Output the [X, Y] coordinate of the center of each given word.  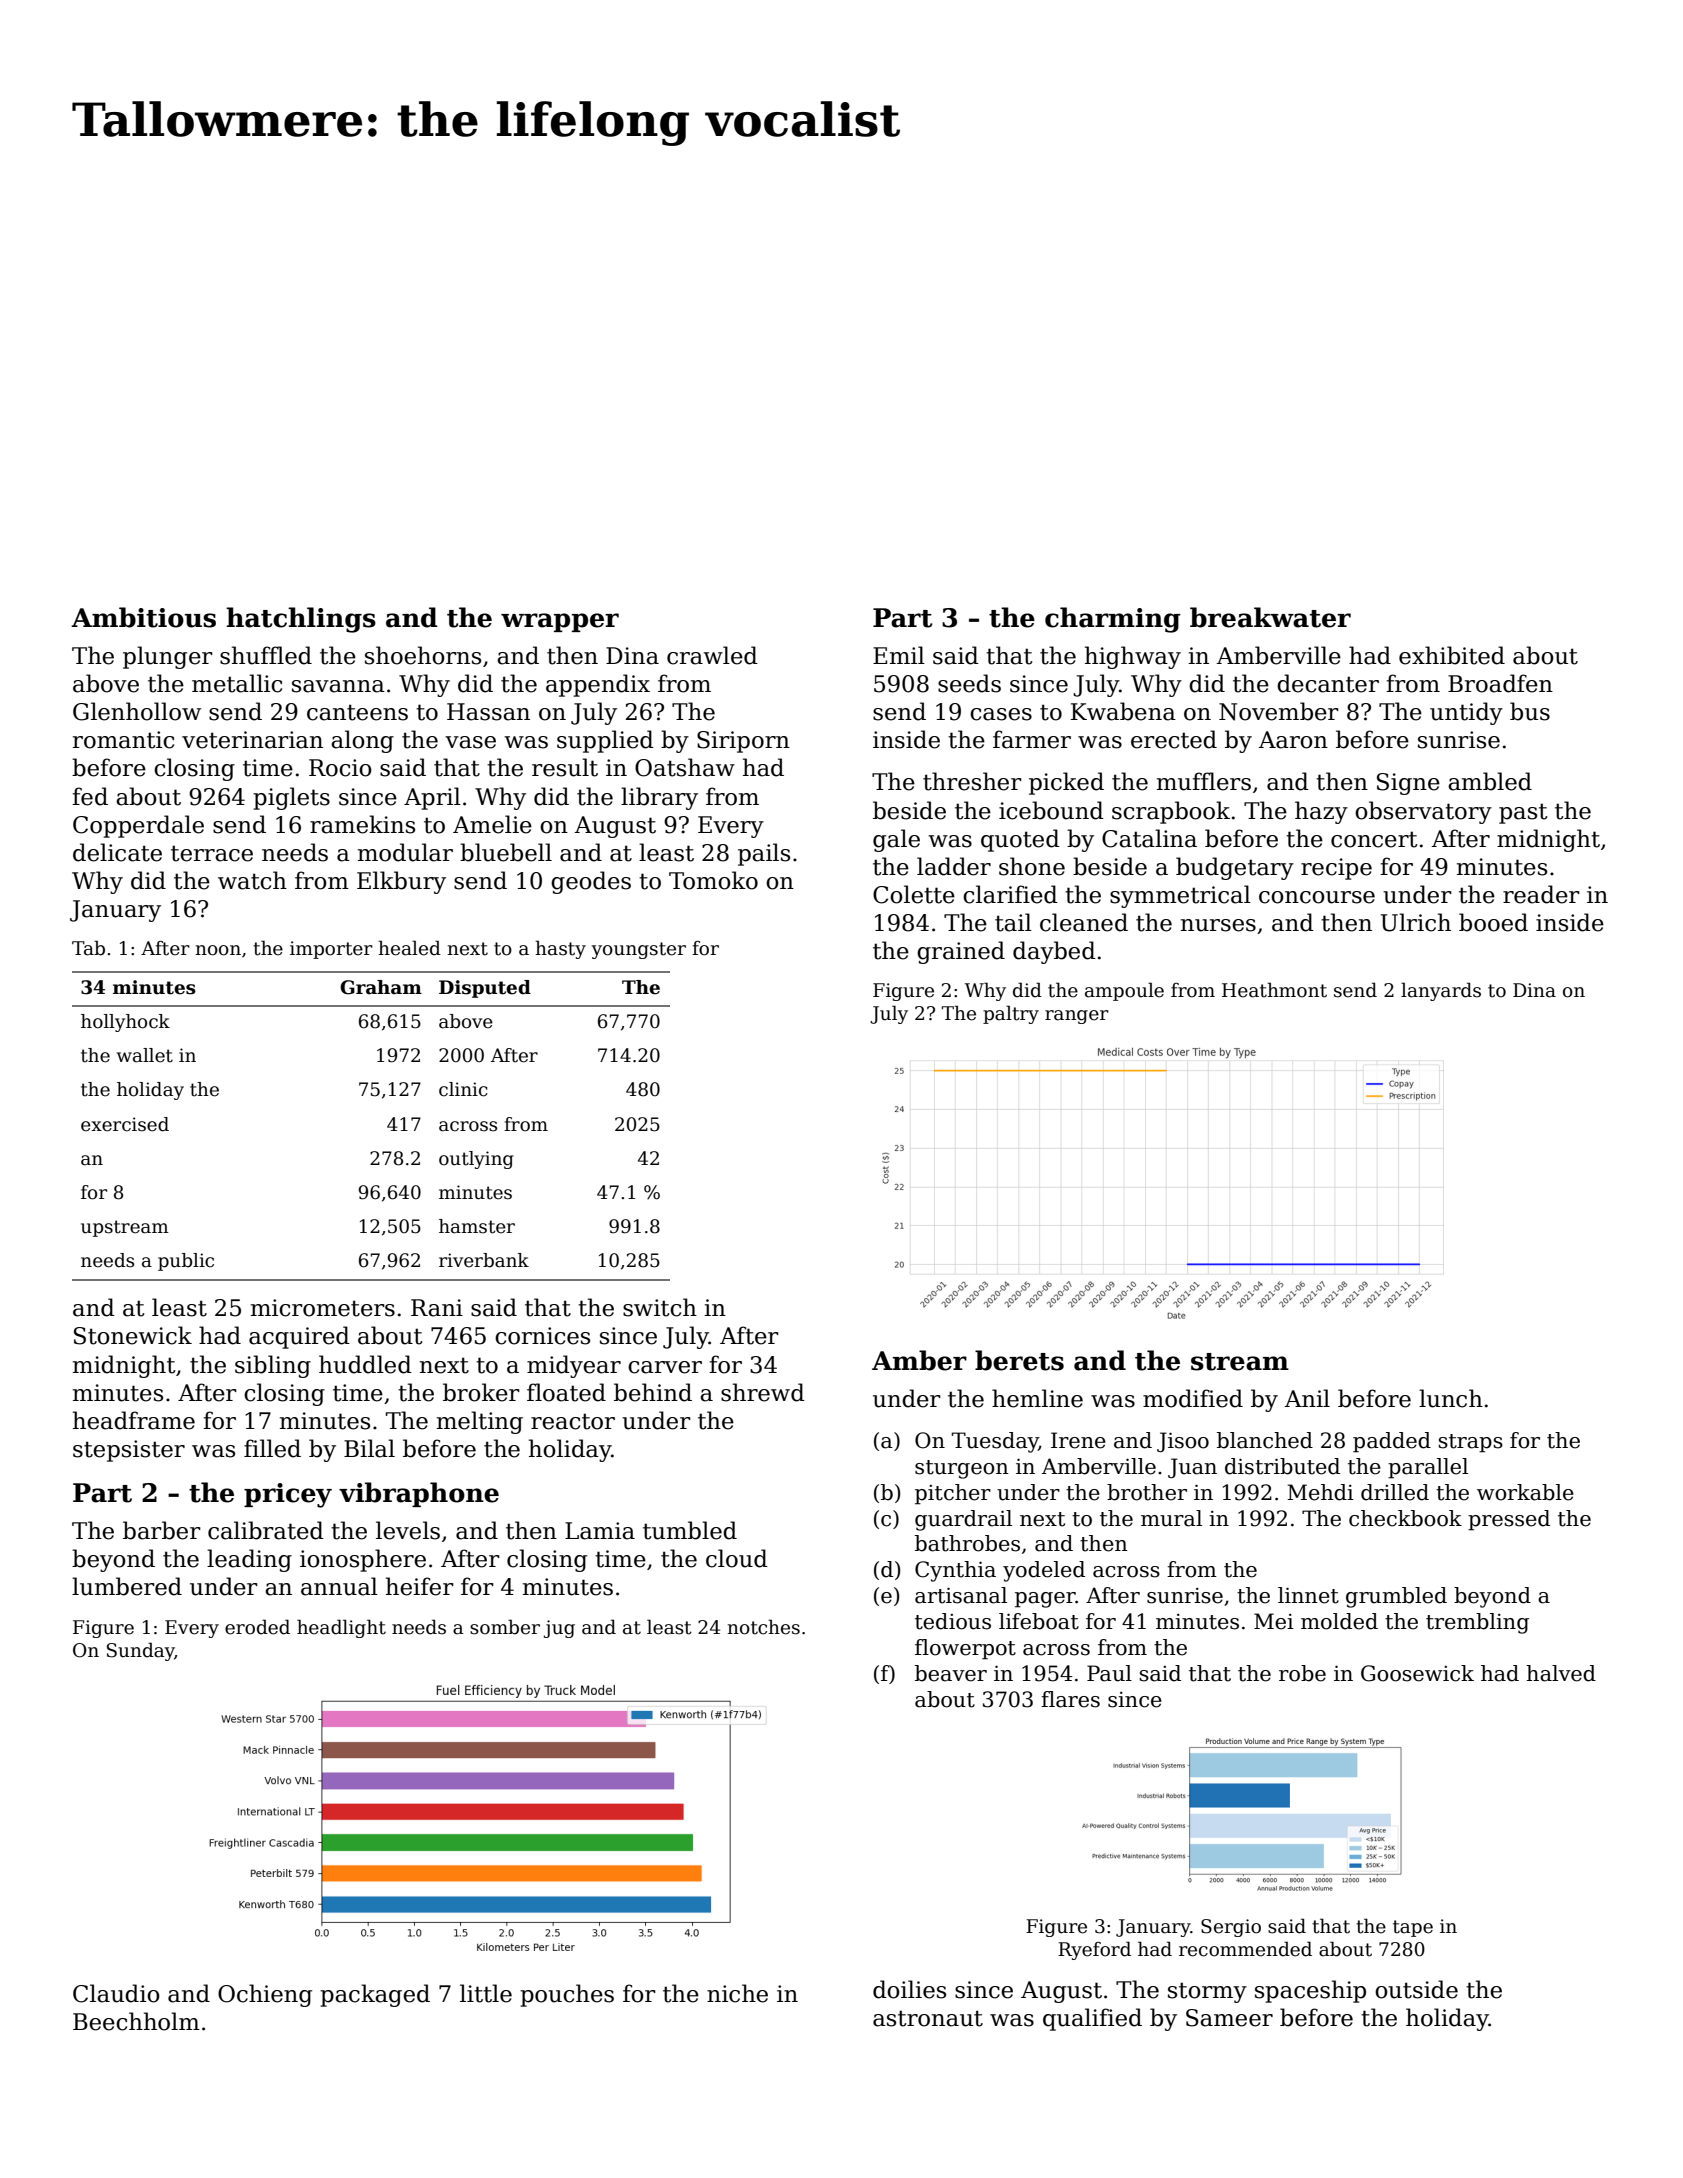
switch [660, 1307]
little [486, 1993]
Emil [899, 655]
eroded [257, 1627]
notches [763, 1627]
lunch [1451, 1398]
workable [1525, 1492]
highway [1133, 657]
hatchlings [301, 620]
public [186, 1262]
